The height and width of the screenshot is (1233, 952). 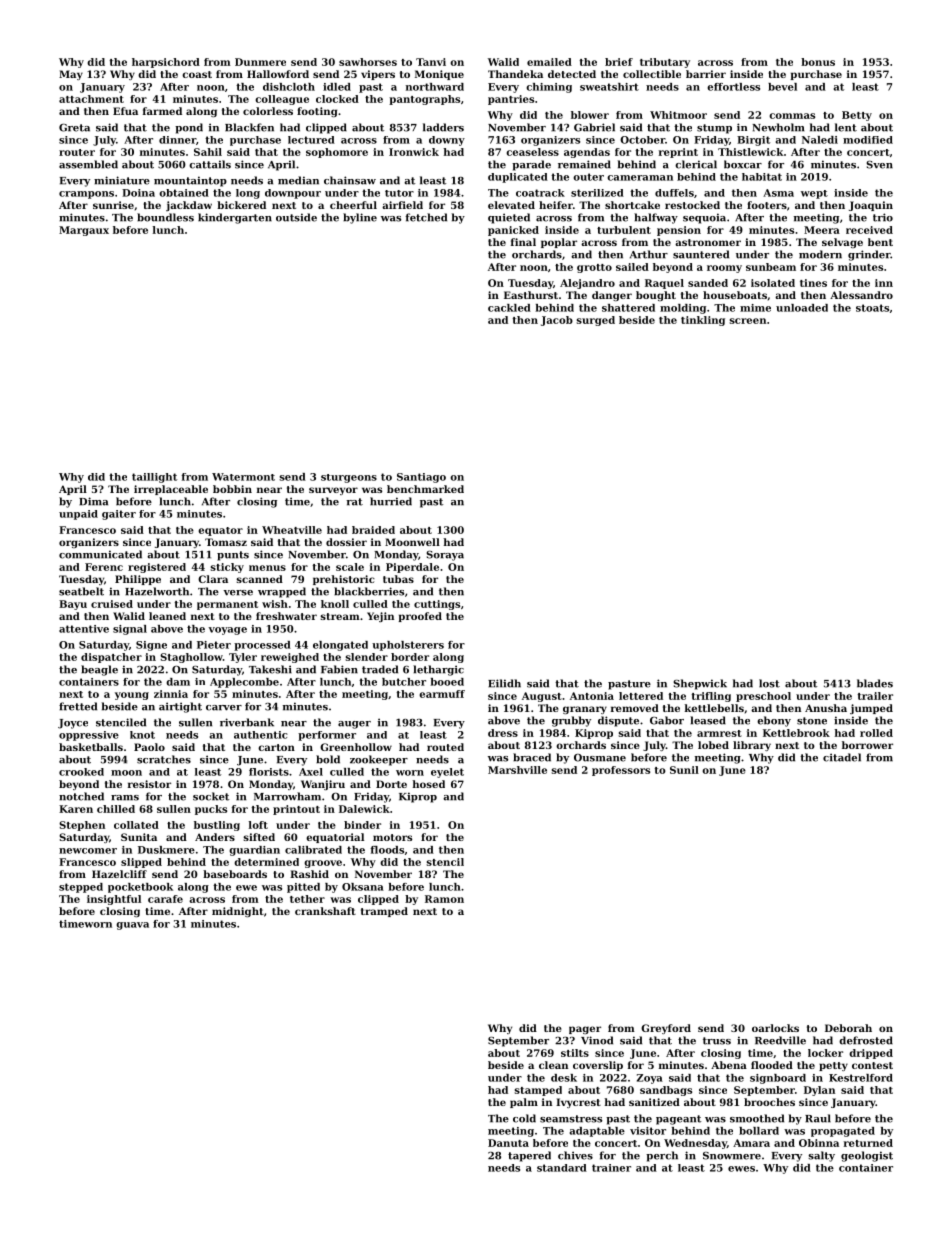 What do you see at coordinates (132, 926) in the screenshot?
I see `guava` at bounding box center [132, 926].
